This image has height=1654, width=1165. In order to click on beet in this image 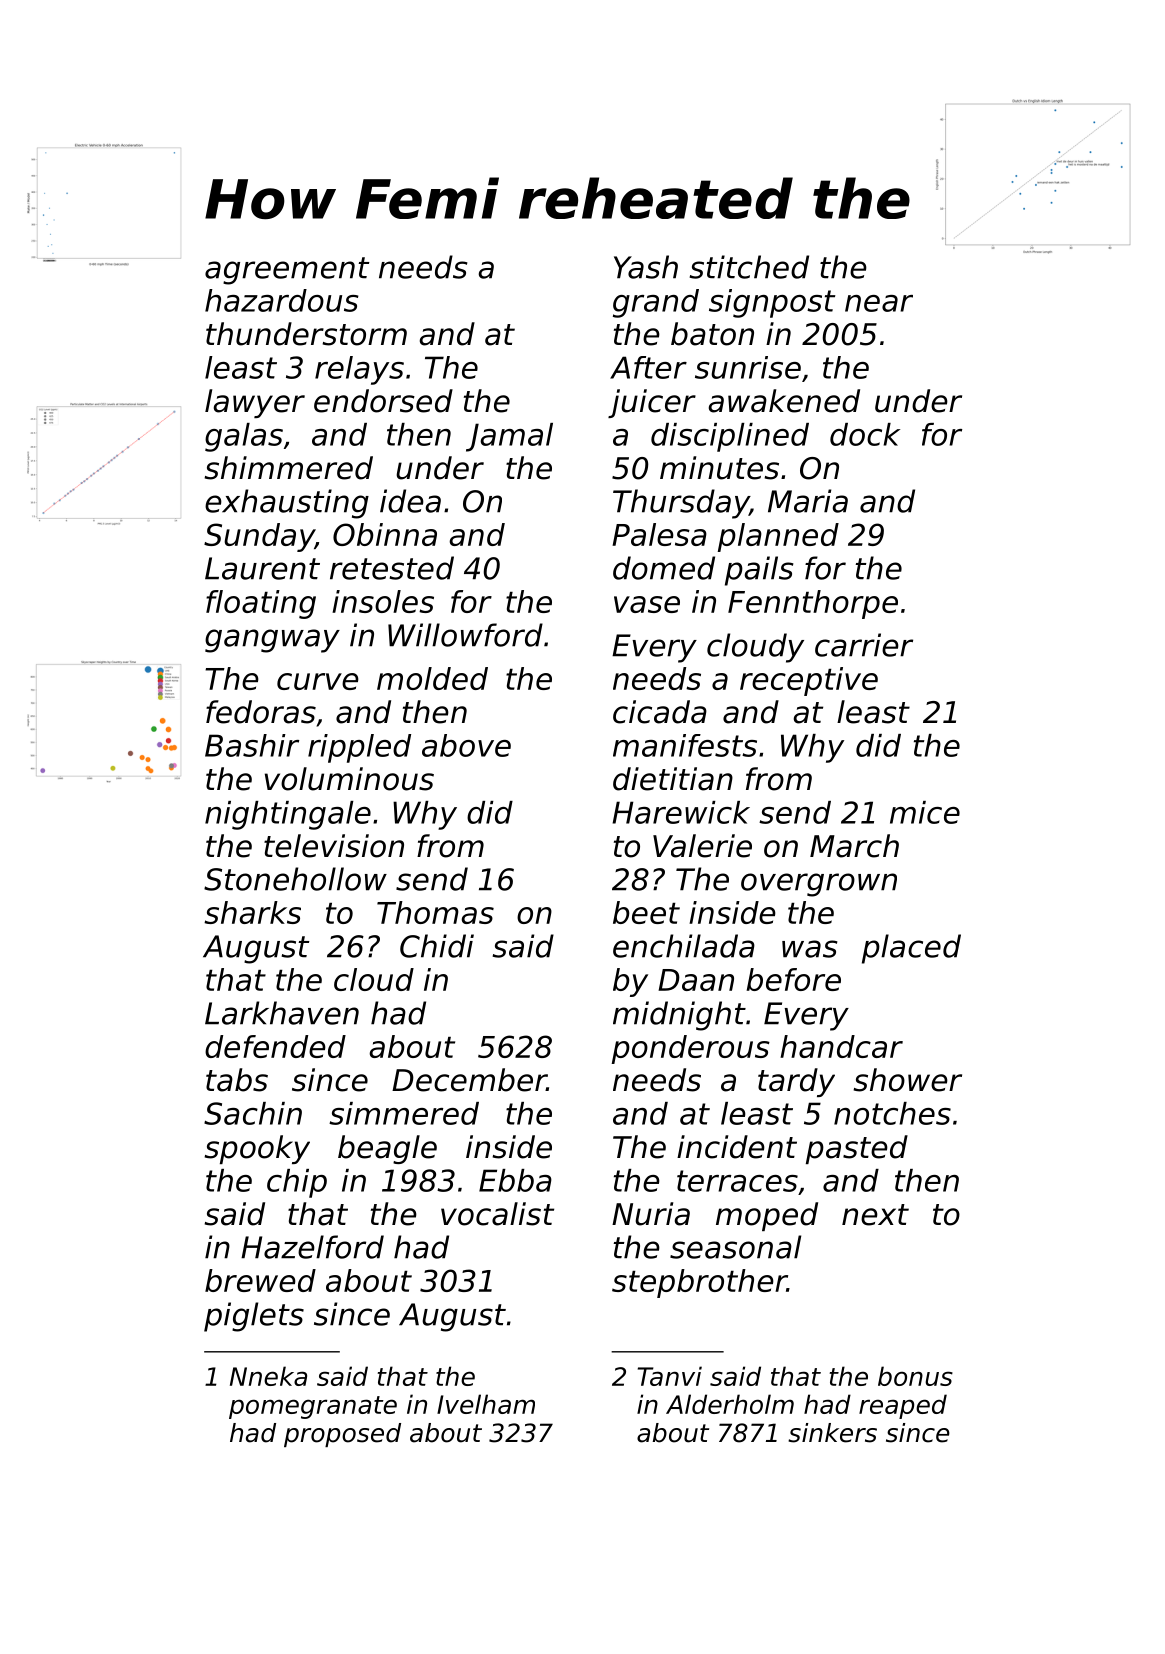, I will do `click(646, 912)`.
